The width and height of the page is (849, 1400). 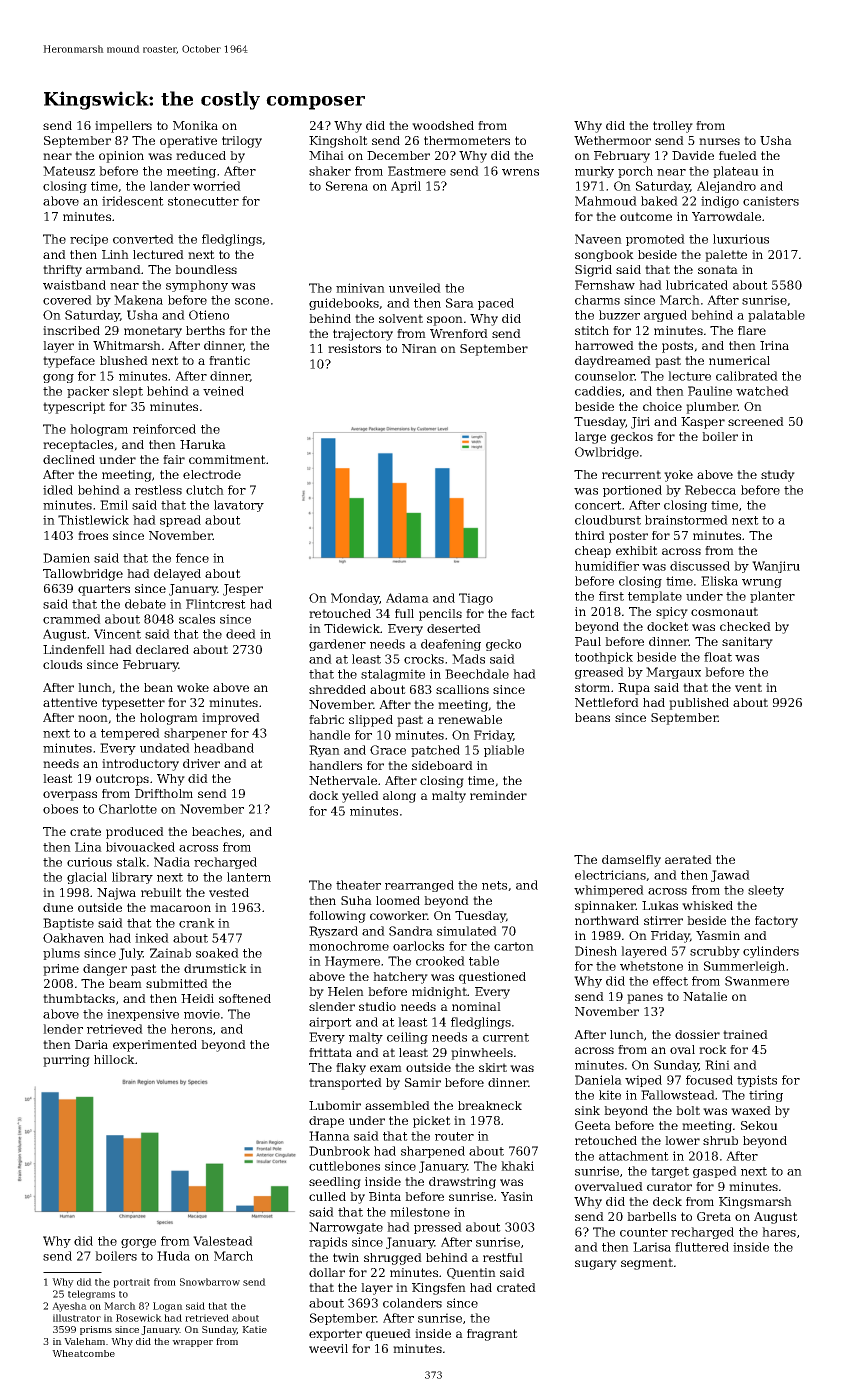 I want to click on gardener, so click(x=337, y=645).
